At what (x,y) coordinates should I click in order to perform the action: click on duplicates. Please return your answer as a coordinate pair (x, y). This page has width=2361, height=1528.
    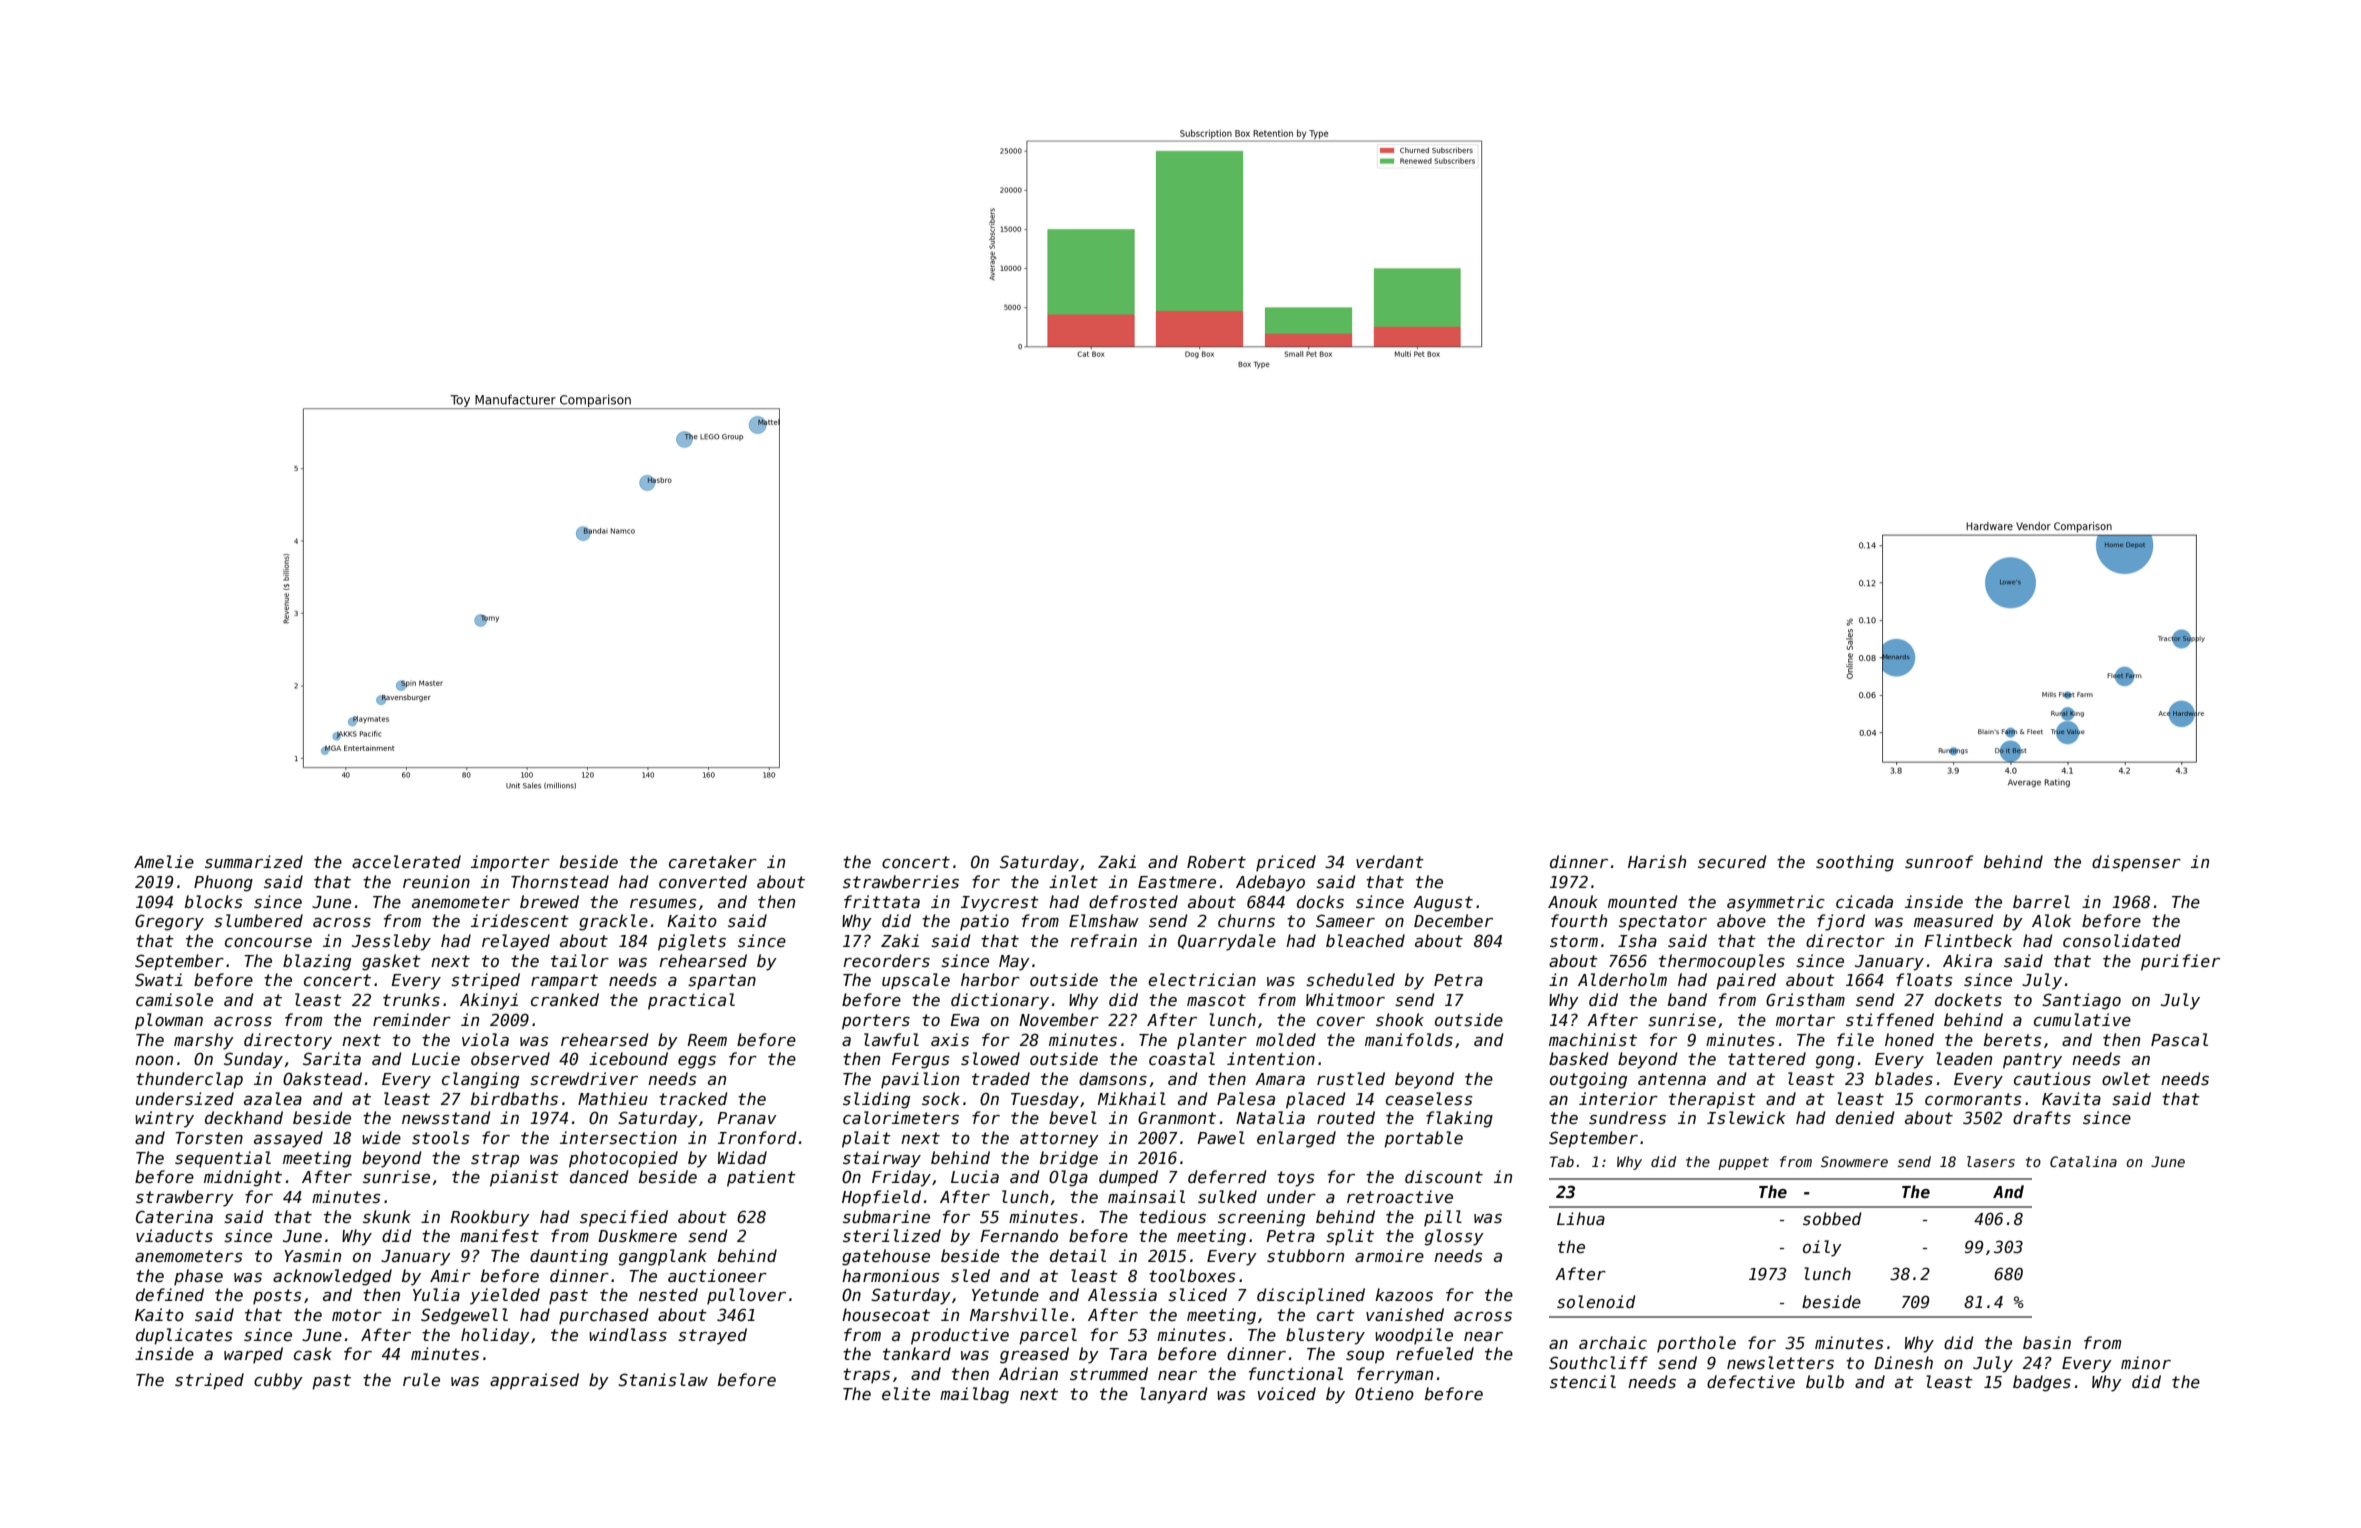
    Looking at the image, I should click on (184, 1336).
